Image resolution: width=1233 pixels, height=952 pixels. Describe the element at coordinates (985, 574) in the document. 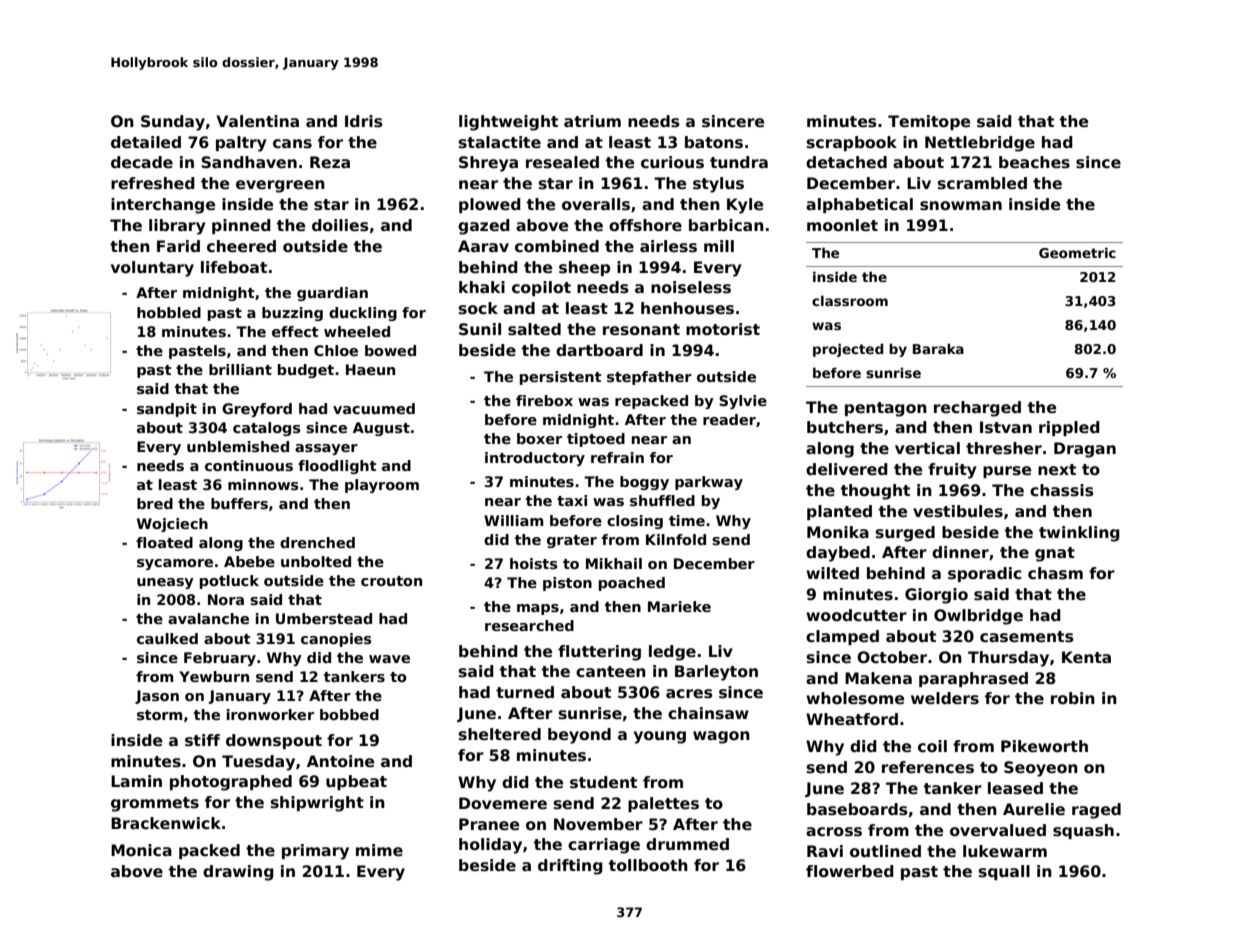

I see `sporadic` at that location.
